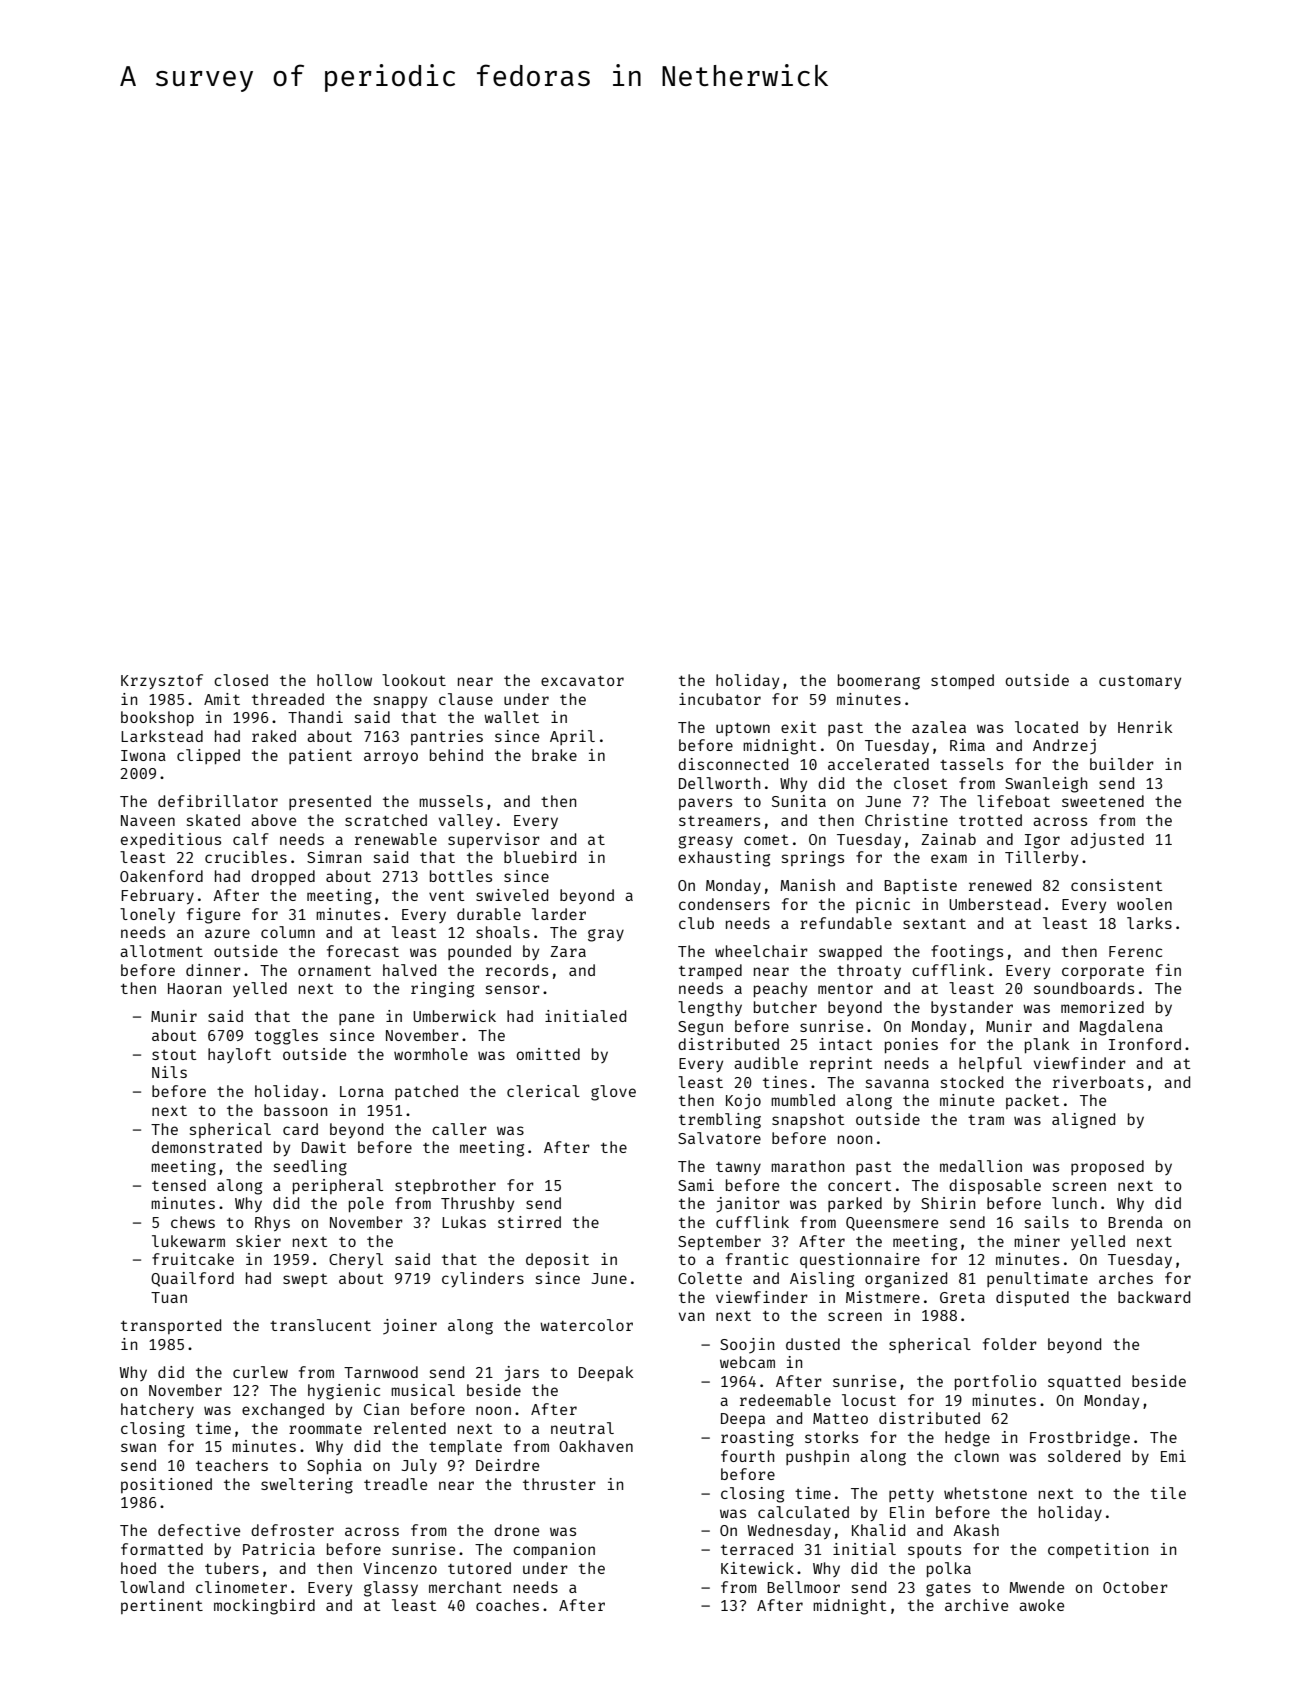 Image resolution: width=1315 pixels, height=1702 pixels. Describe the element at coordinates (157, 896) in the screenshot. I see `February` at that location.
